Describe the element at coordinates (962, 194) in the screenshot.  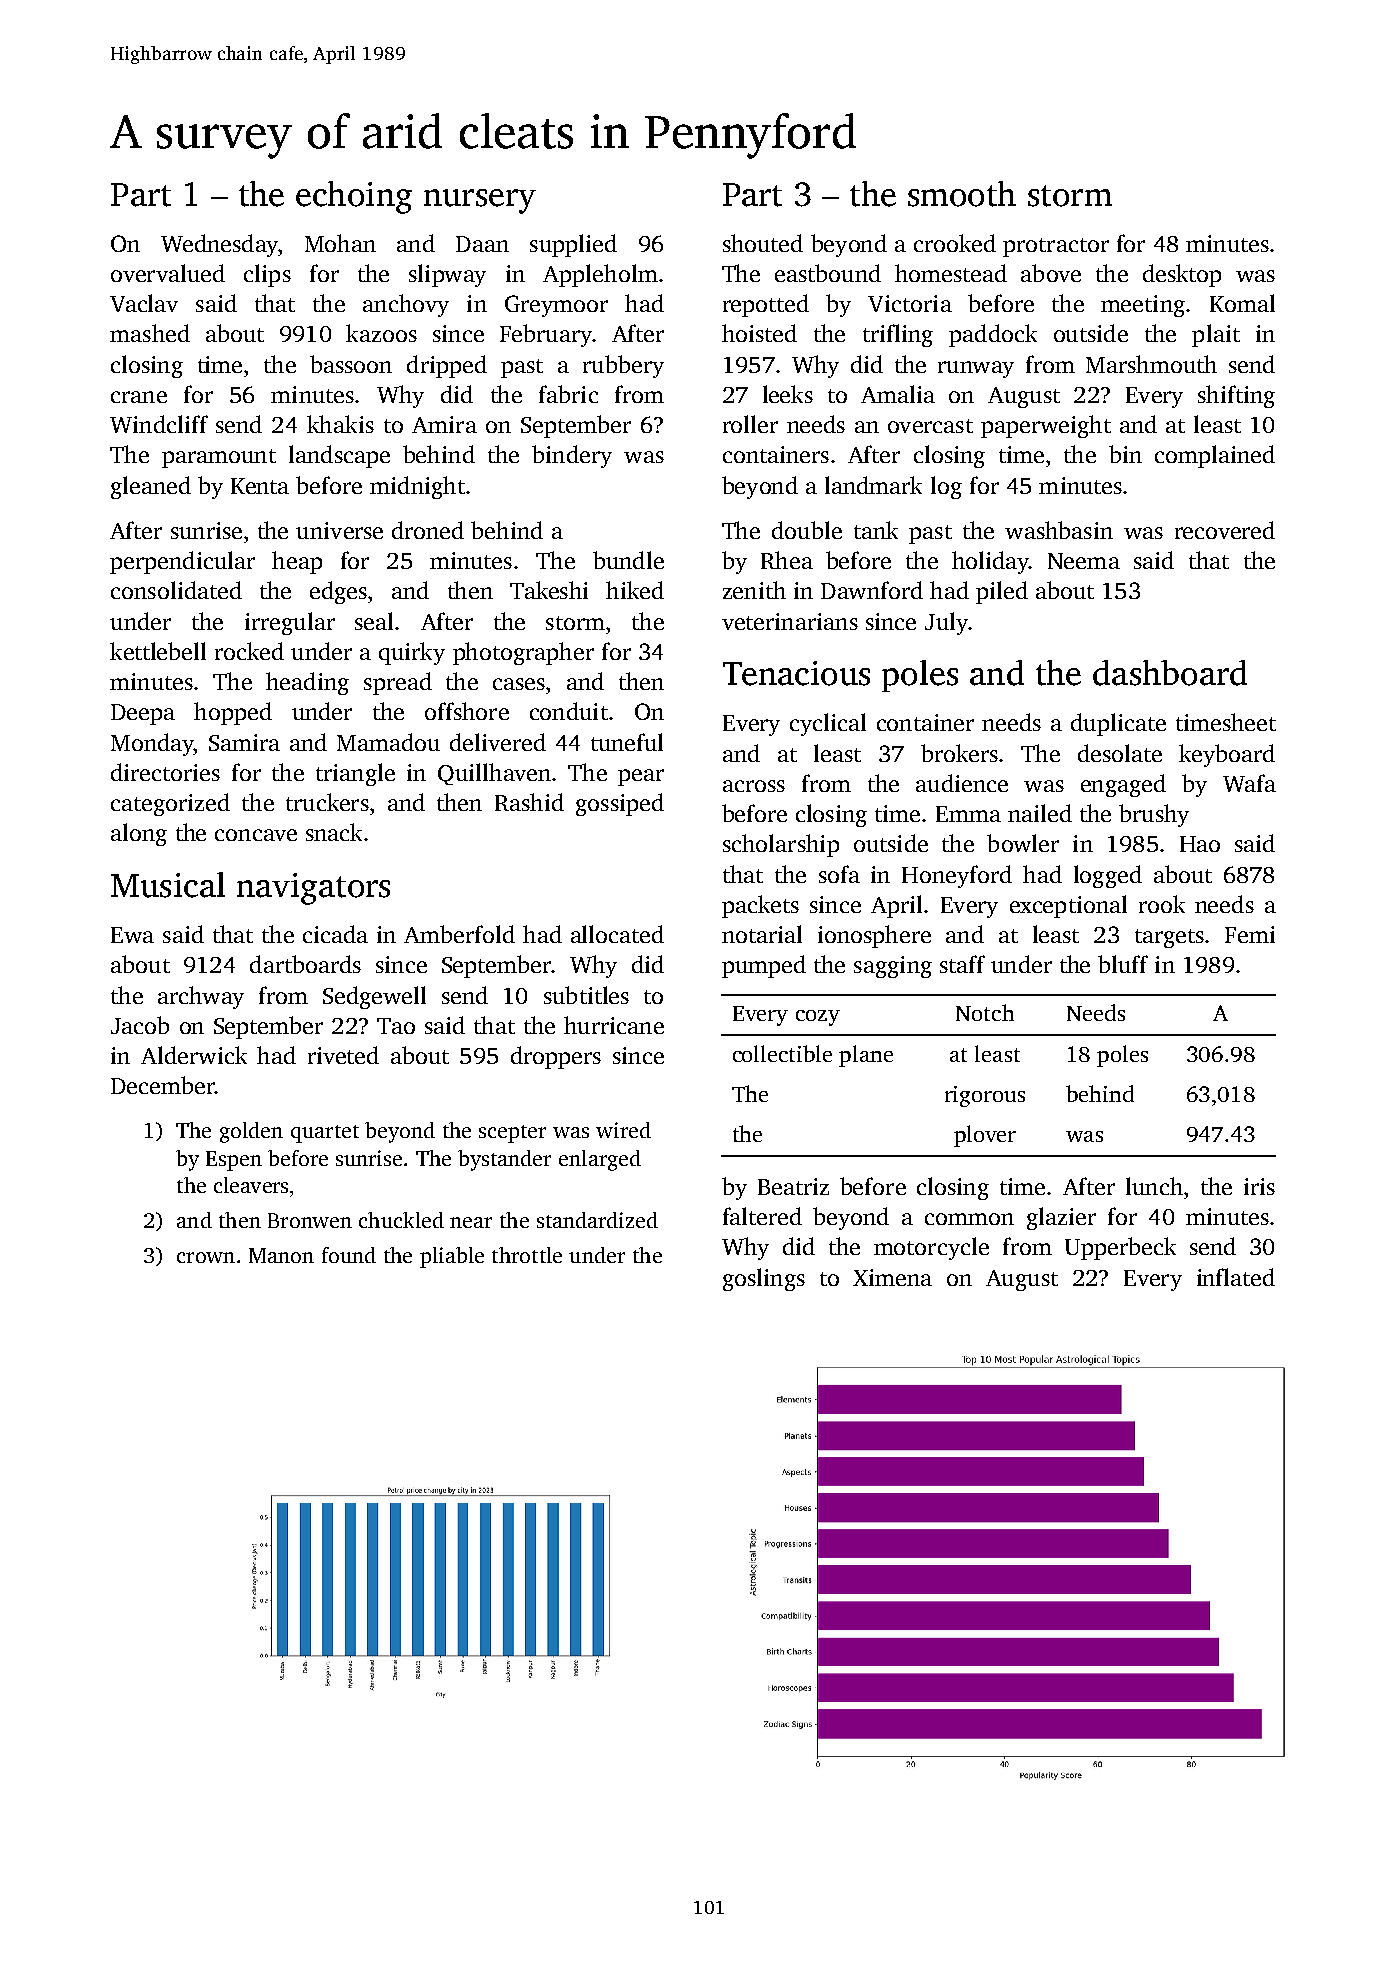
I see `smooth` at that location.
